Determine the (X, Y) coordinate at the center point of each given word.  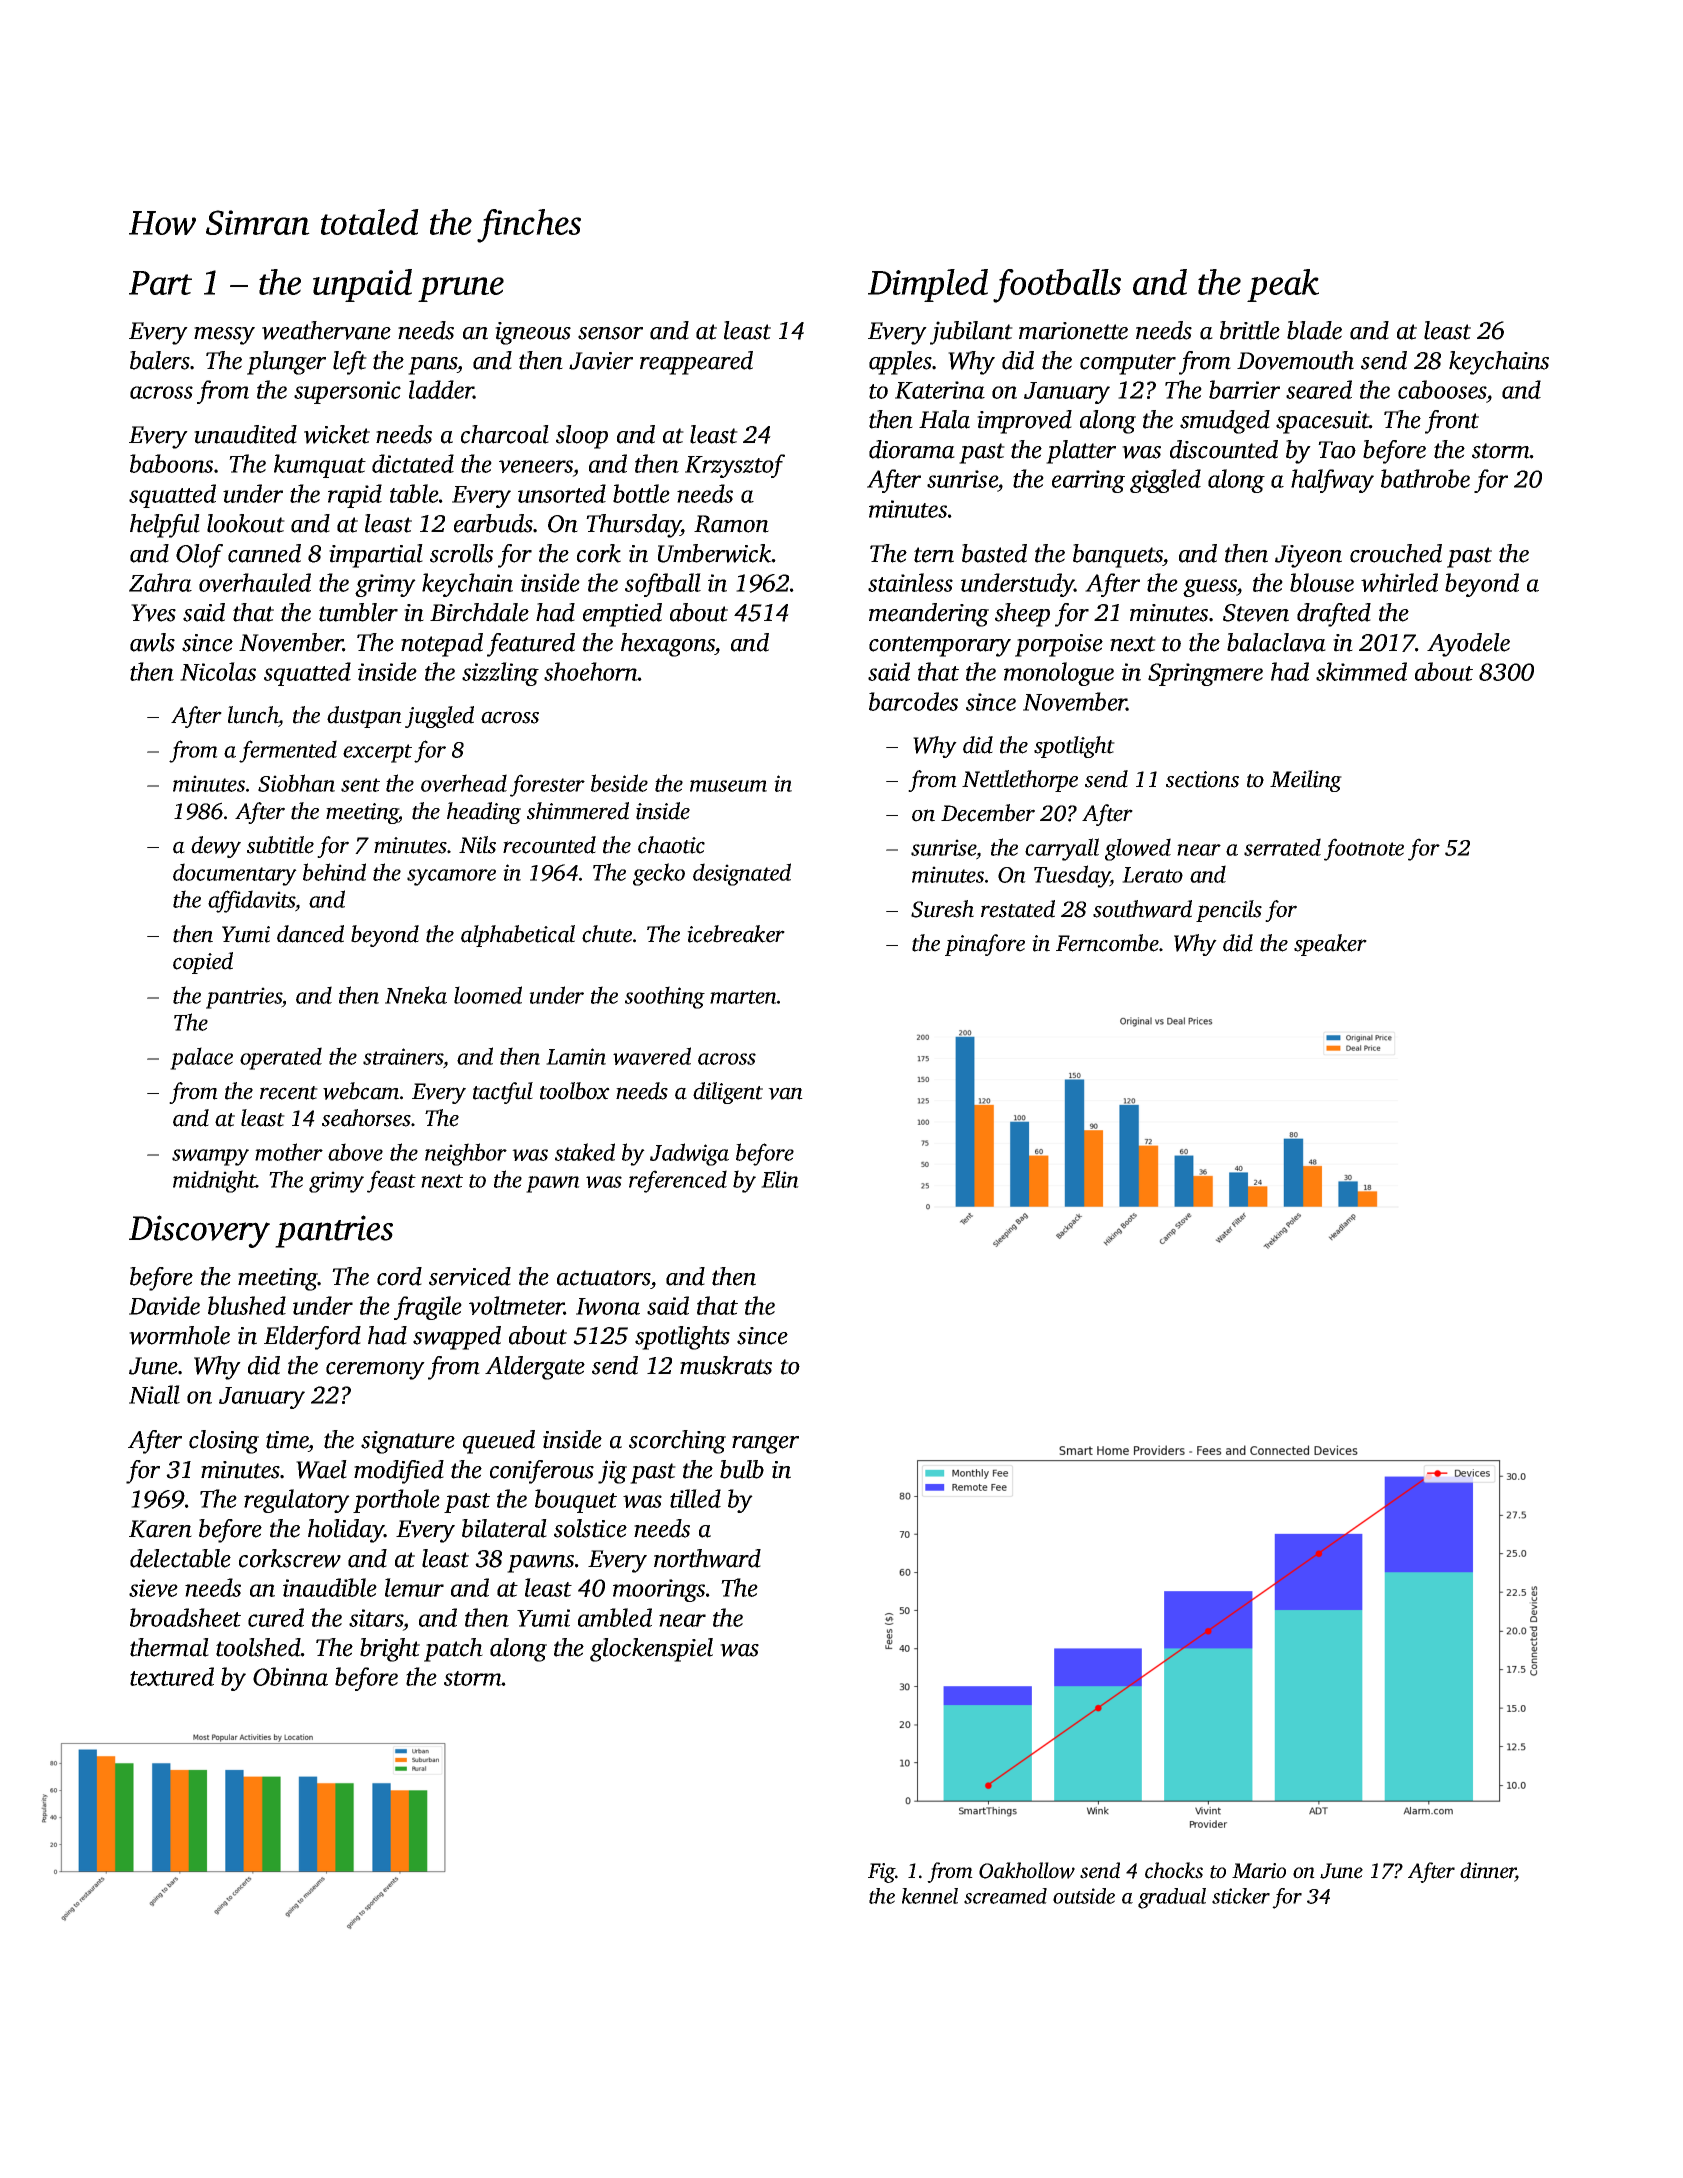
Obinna (290, 1676)
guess (1210, 588)
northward (707, 1558)
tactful (503, 1093)
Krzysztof (735, 466)
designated (742, 874)
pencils (1229, 911)
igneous (533, 333)
